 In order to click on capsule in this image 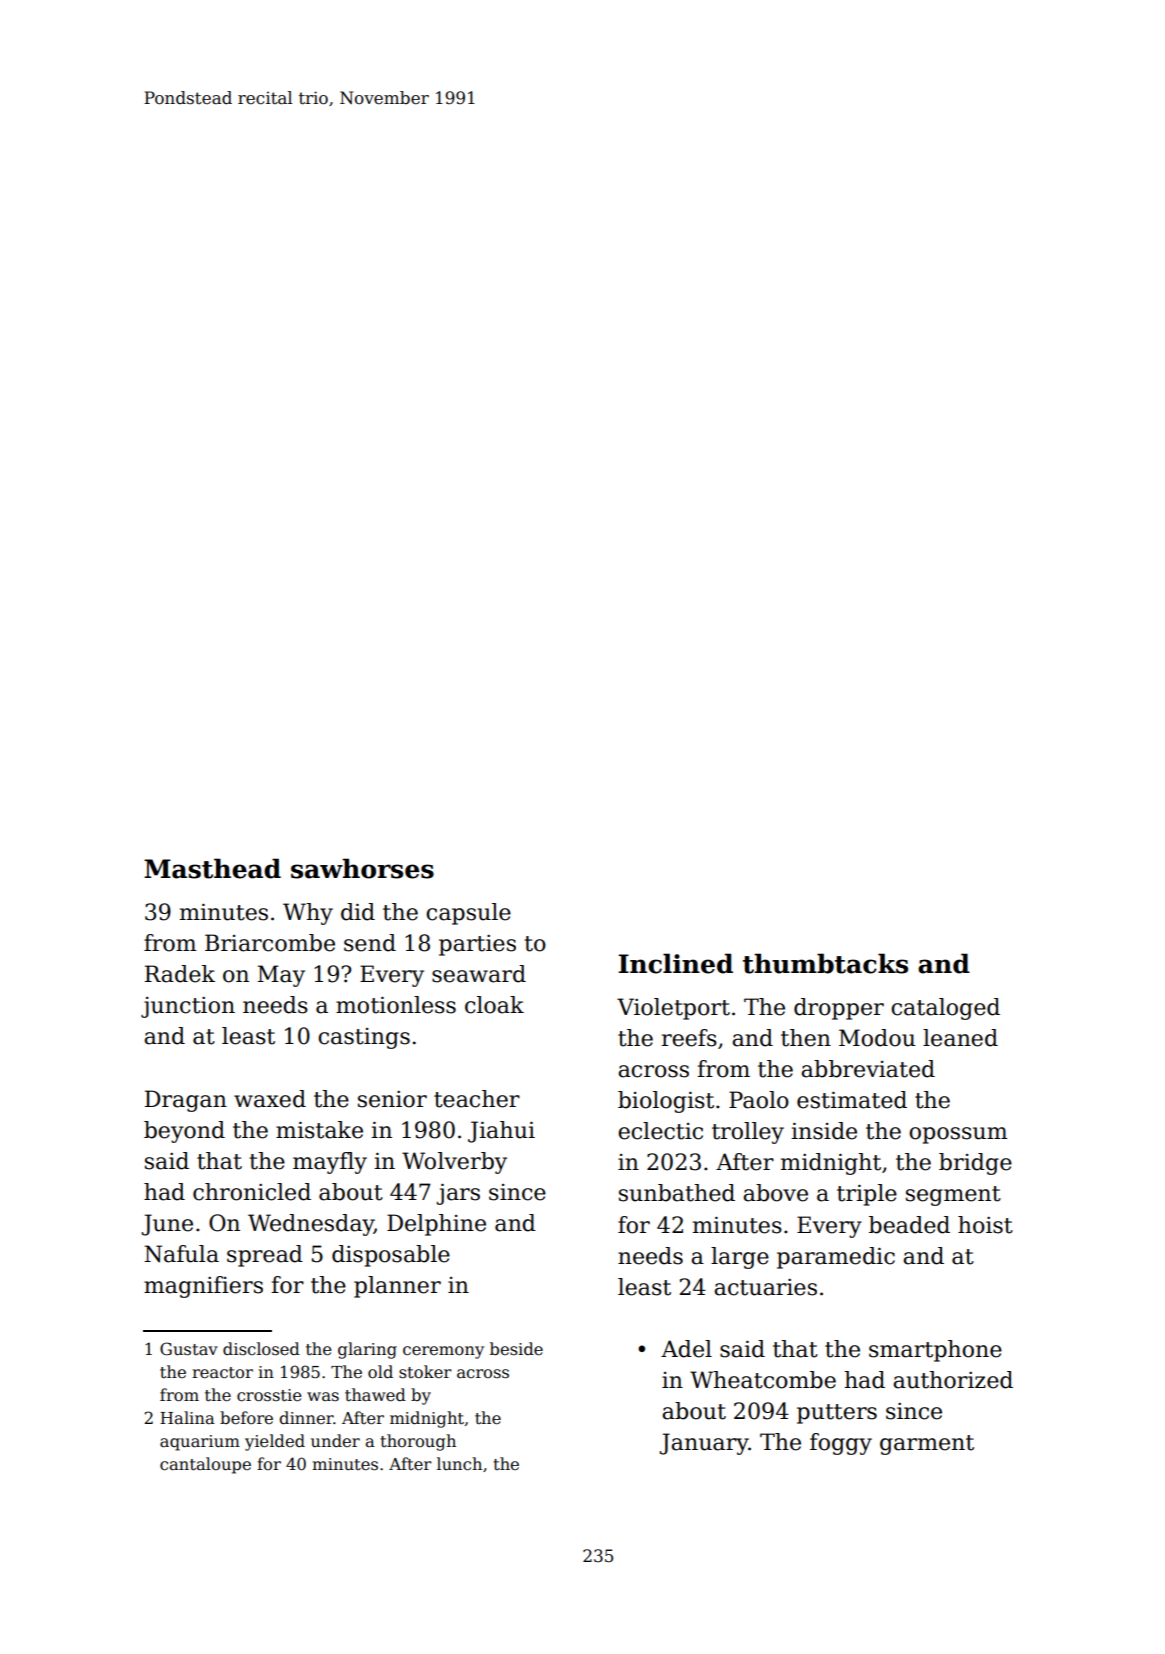, I will do `click(468, 914)`.
